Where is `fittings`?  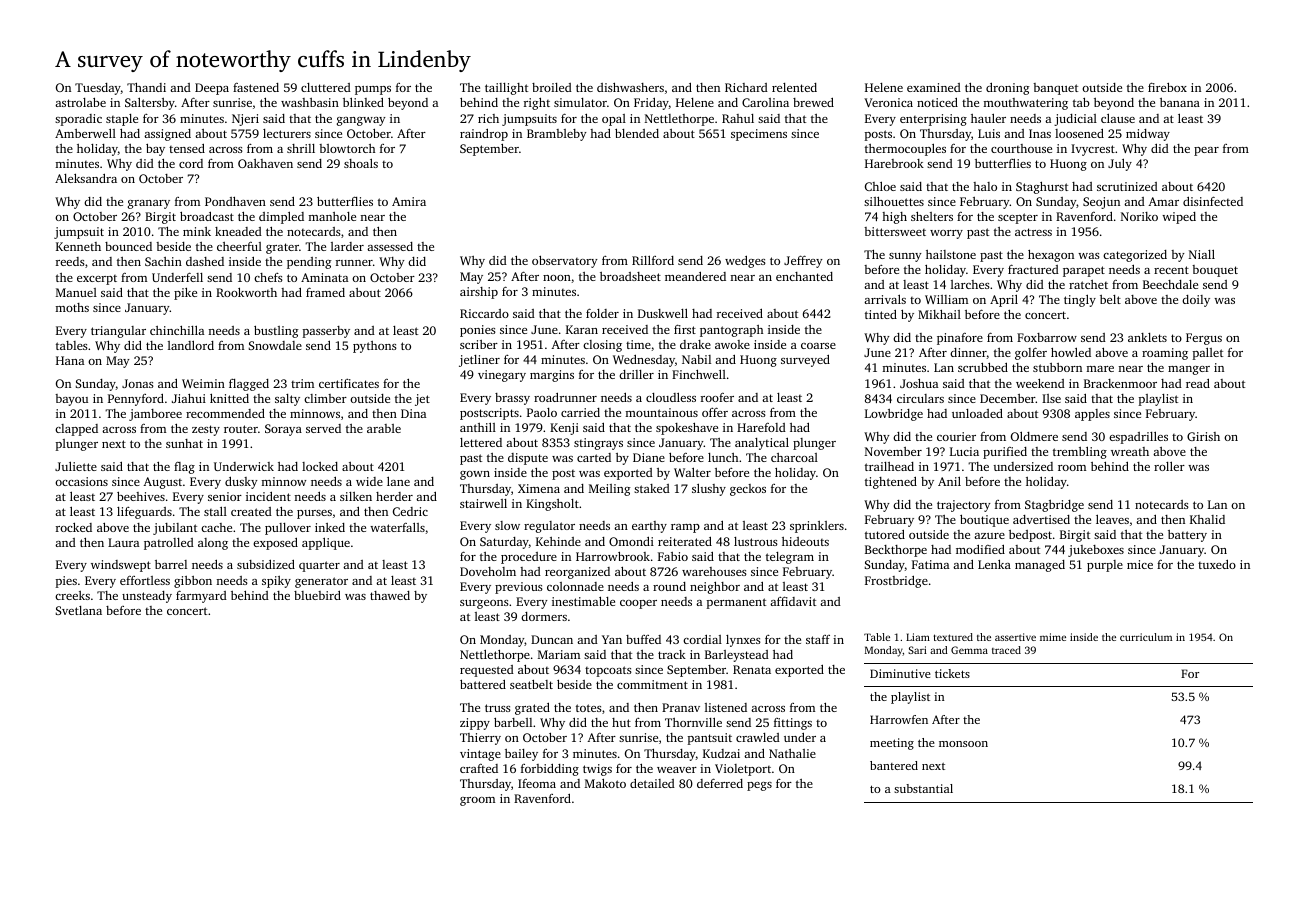 fittings is located at coordinates (793, 724).
